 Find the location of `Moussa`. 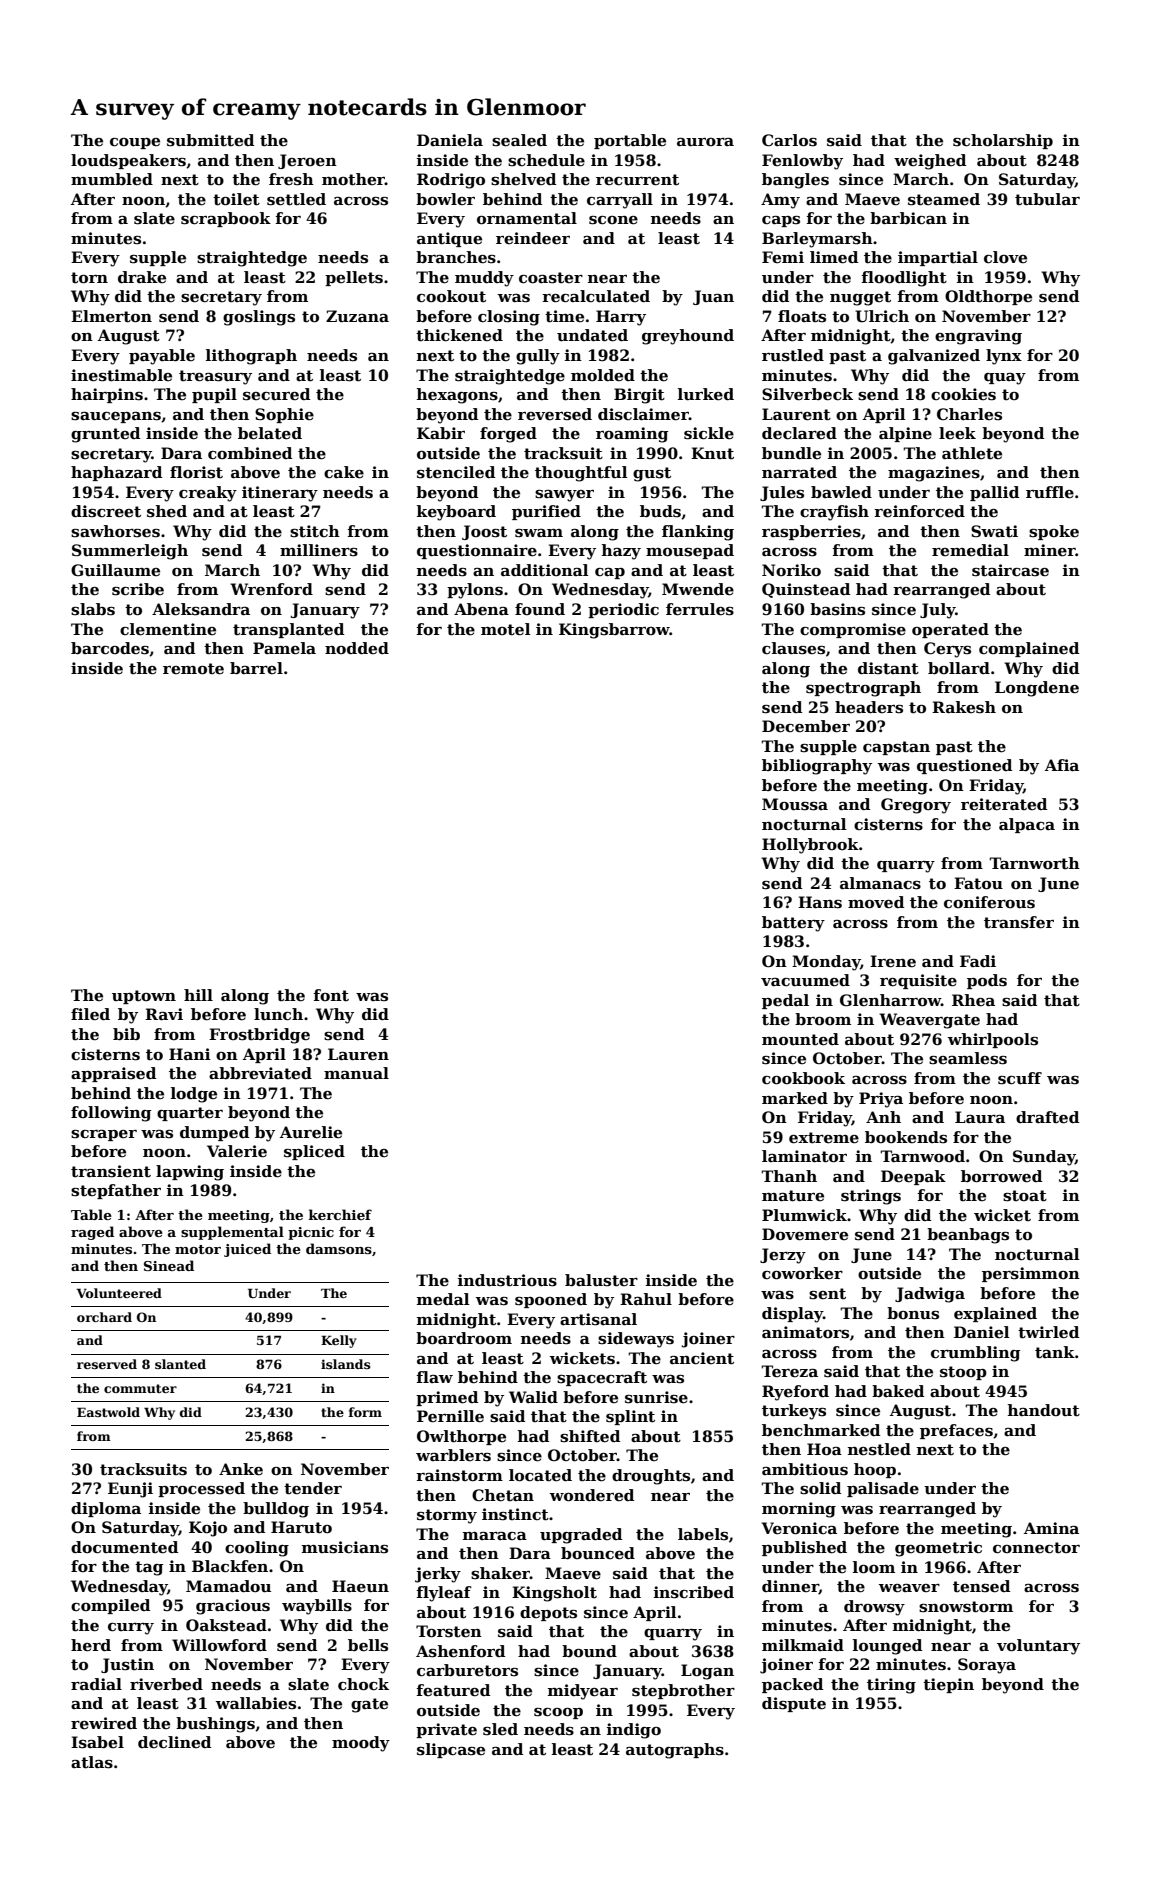

Moussa is located at coordinates (795, 804).
